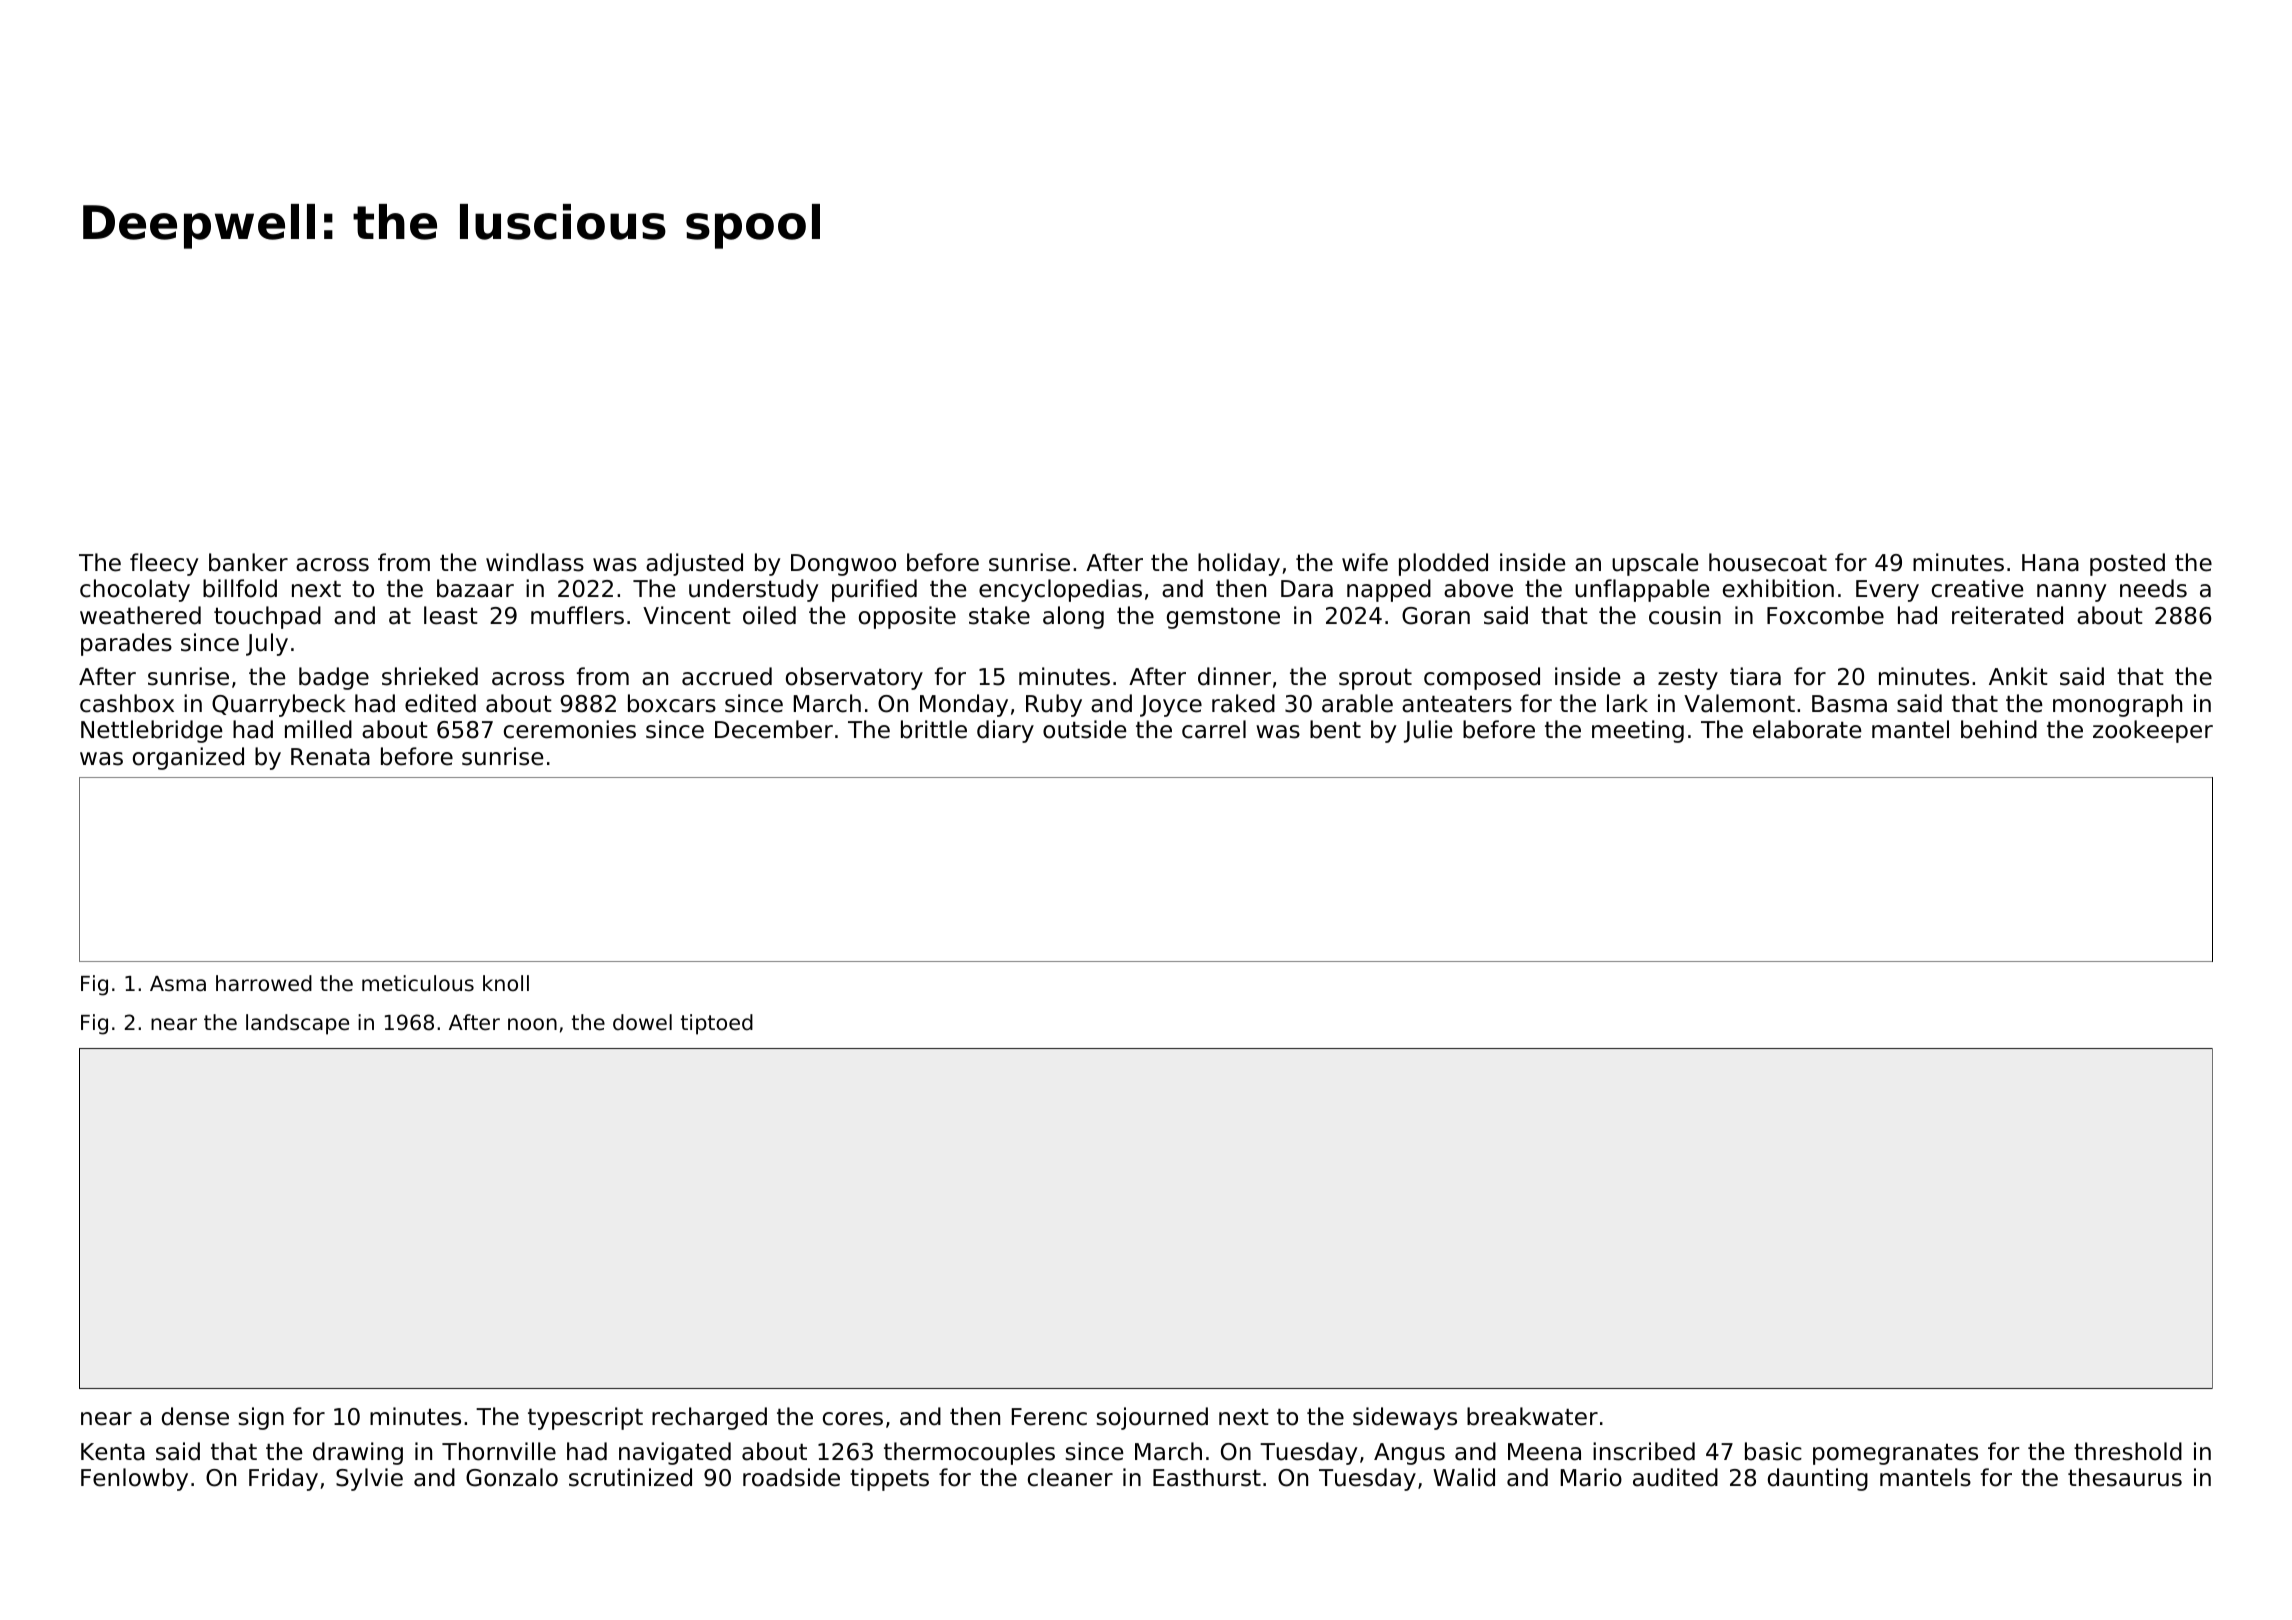 The image size is (2292, 1620). What do you see at coordinates (1464, 1477) in the screenshot?
I see `Walid` at bounding box center [1464, 1477].
